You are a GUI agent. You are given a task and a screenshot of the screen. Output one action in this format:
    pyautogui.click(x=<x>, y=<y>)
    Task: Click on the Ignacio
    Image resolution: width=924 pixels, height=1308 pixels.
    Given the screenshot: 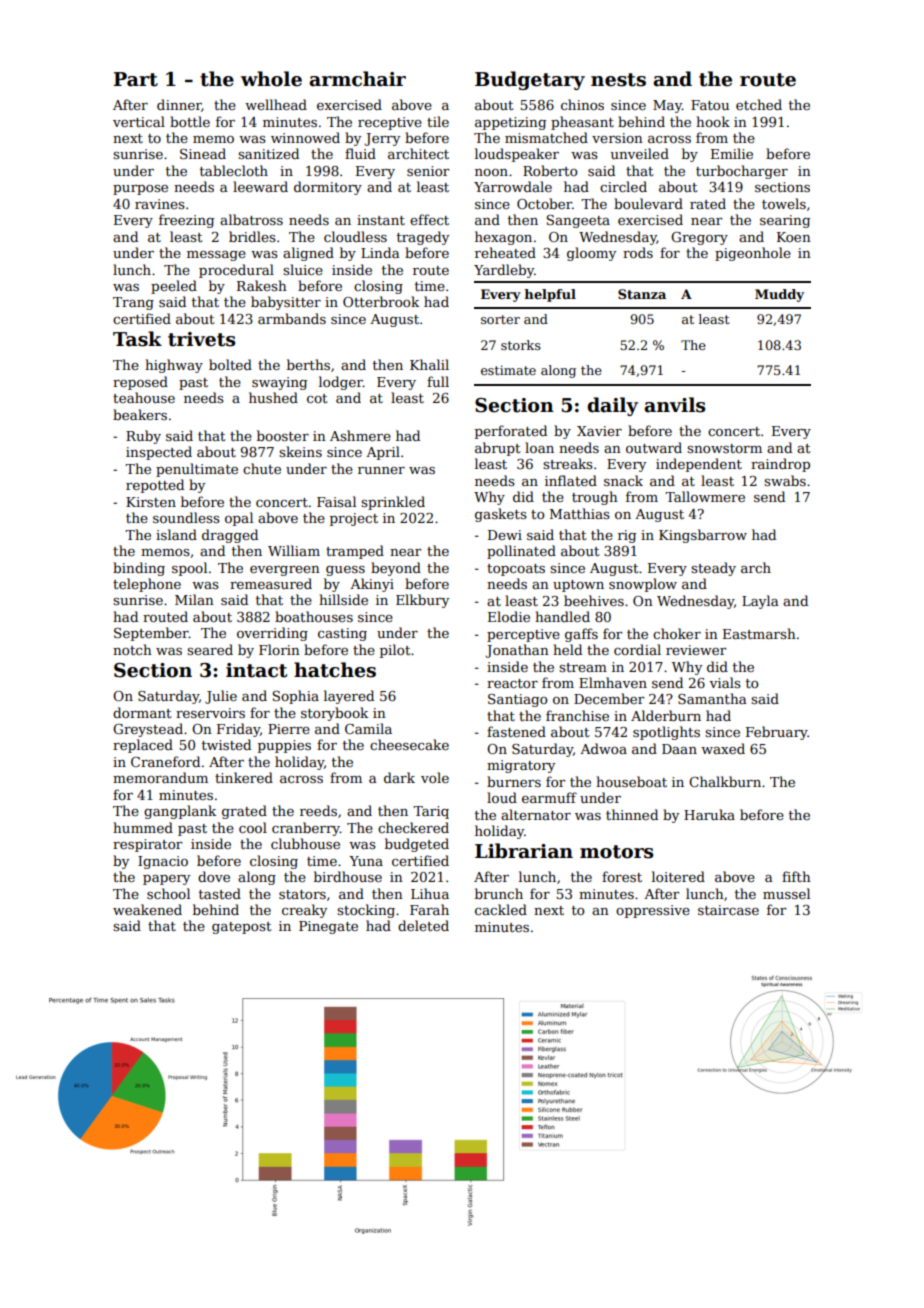 What is the action you would take?
    pyautogui.click(x=163, y=862)
